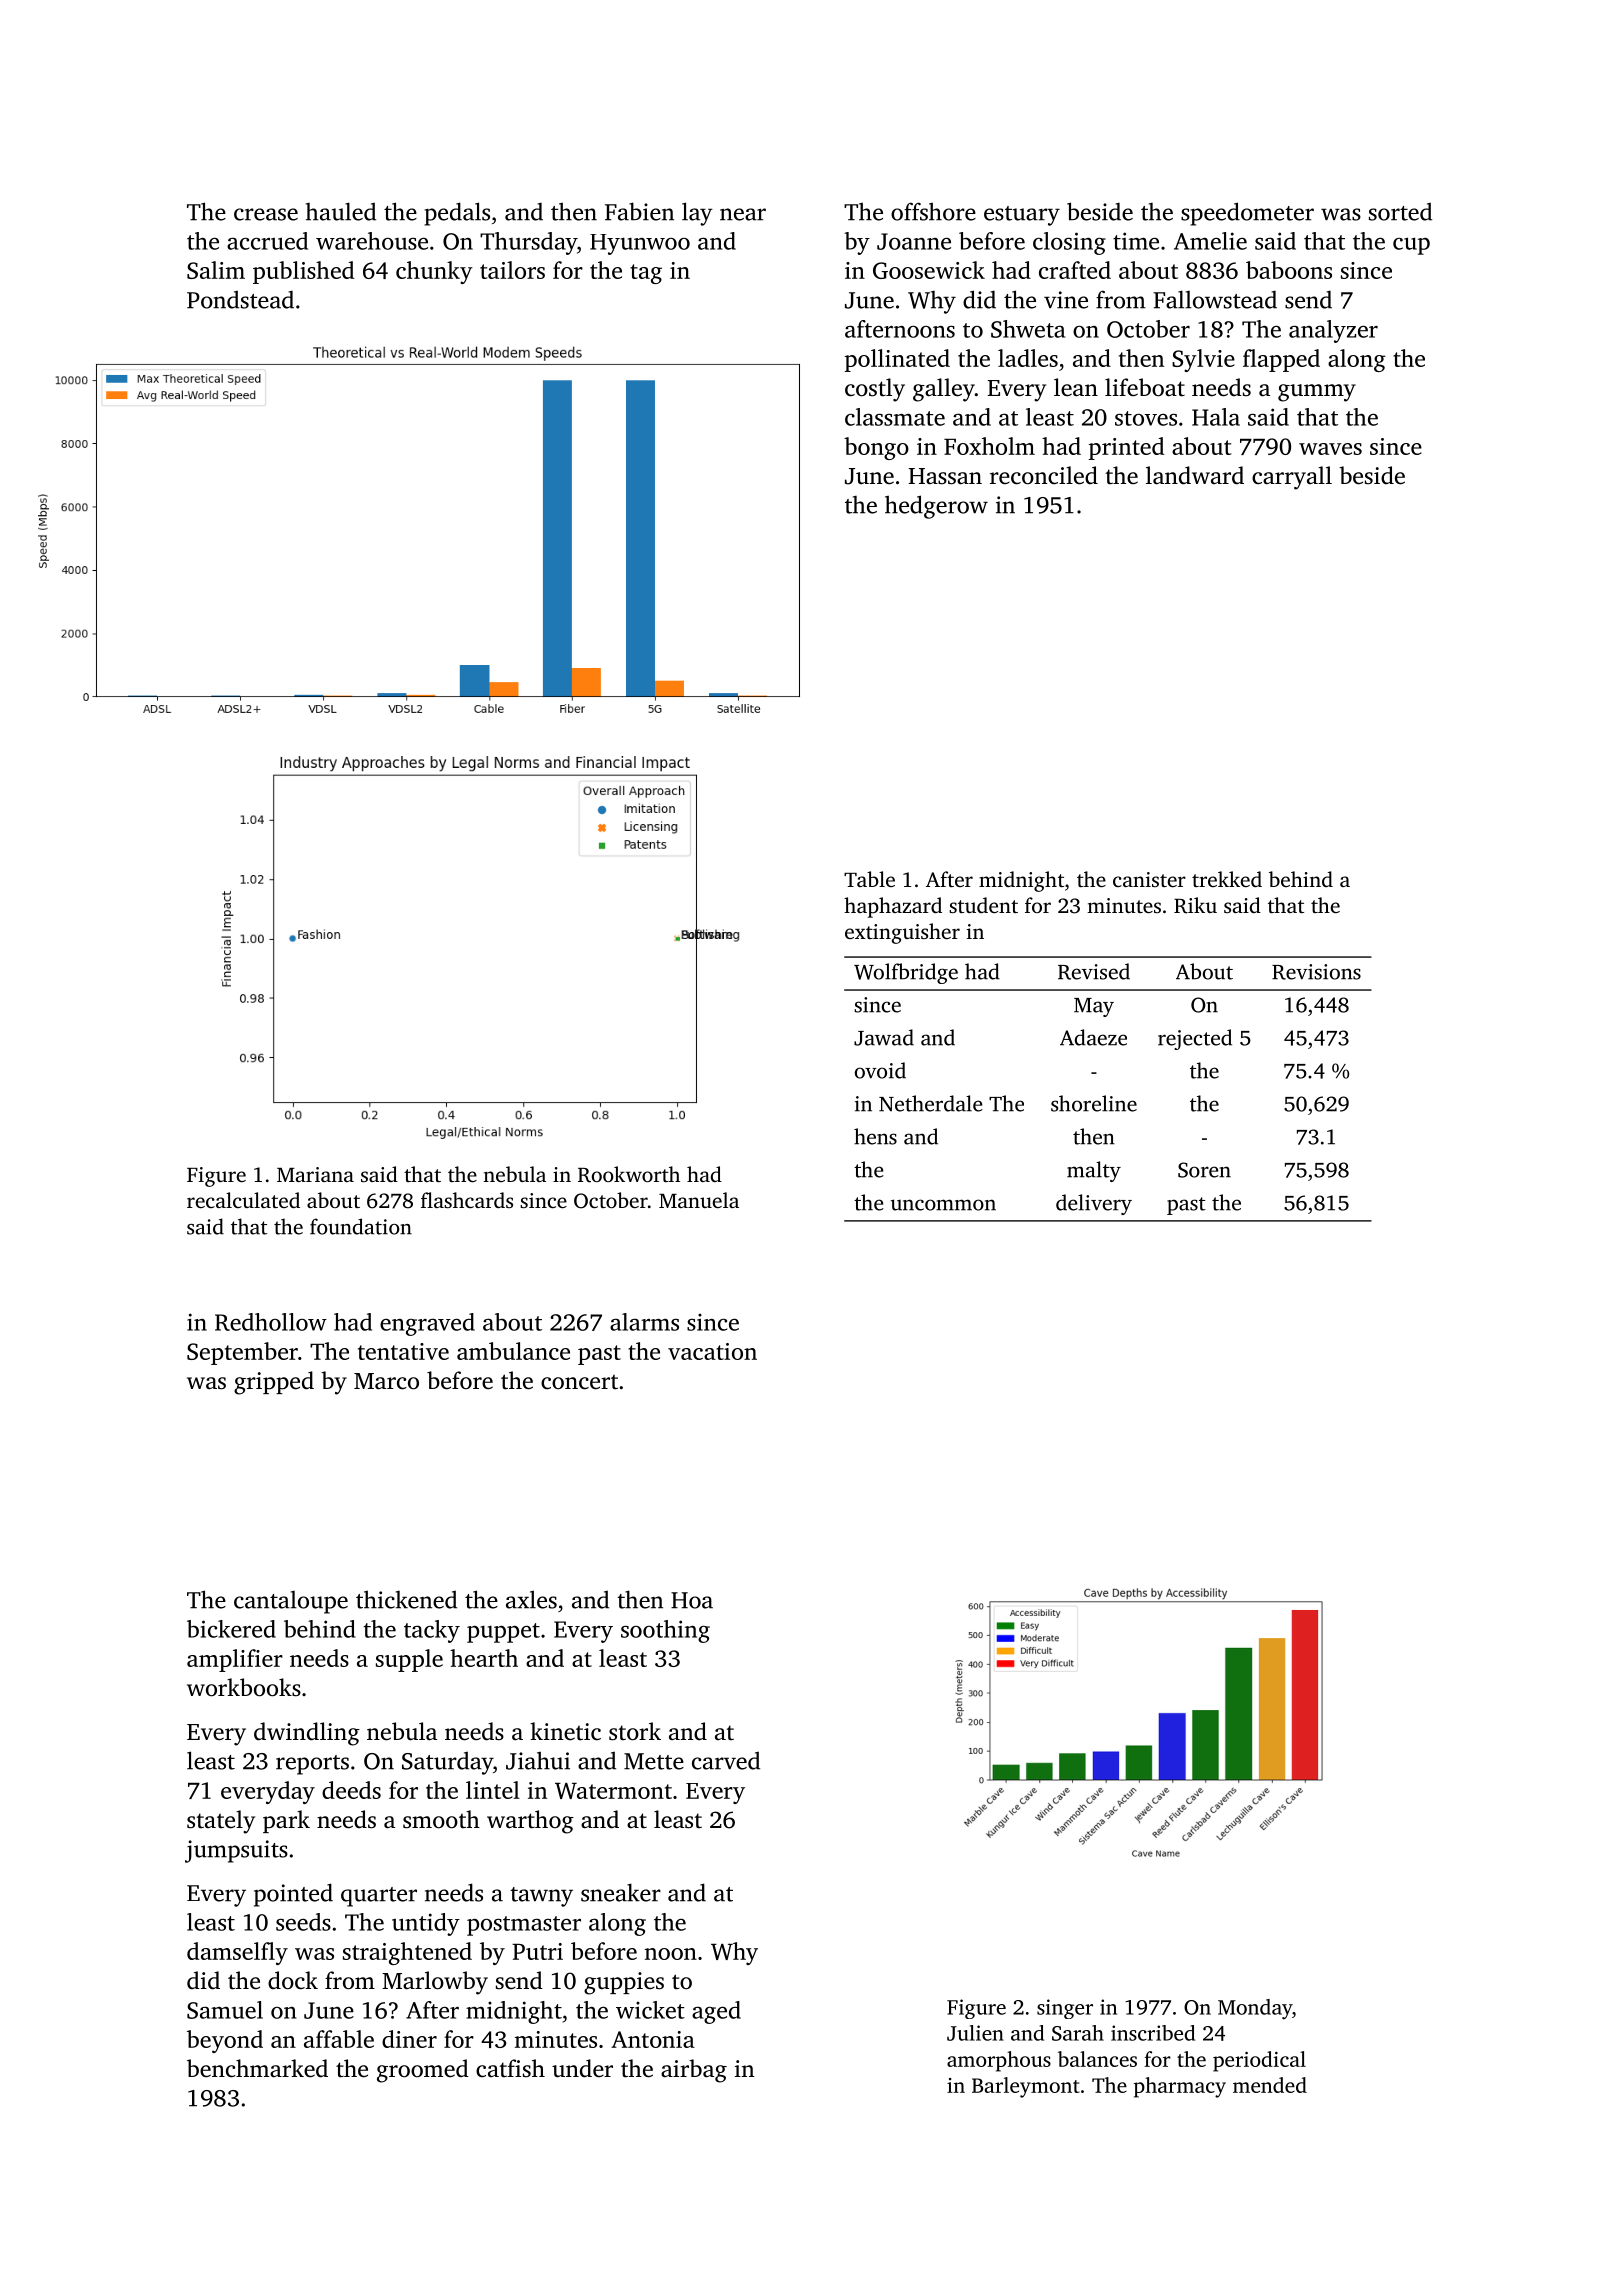 The height and width of the screenshot is (2292, 1620). What do you see at coordinates (1411, 246) in the screenshot?
I see `cup` at bounding box center [1411, 246].
